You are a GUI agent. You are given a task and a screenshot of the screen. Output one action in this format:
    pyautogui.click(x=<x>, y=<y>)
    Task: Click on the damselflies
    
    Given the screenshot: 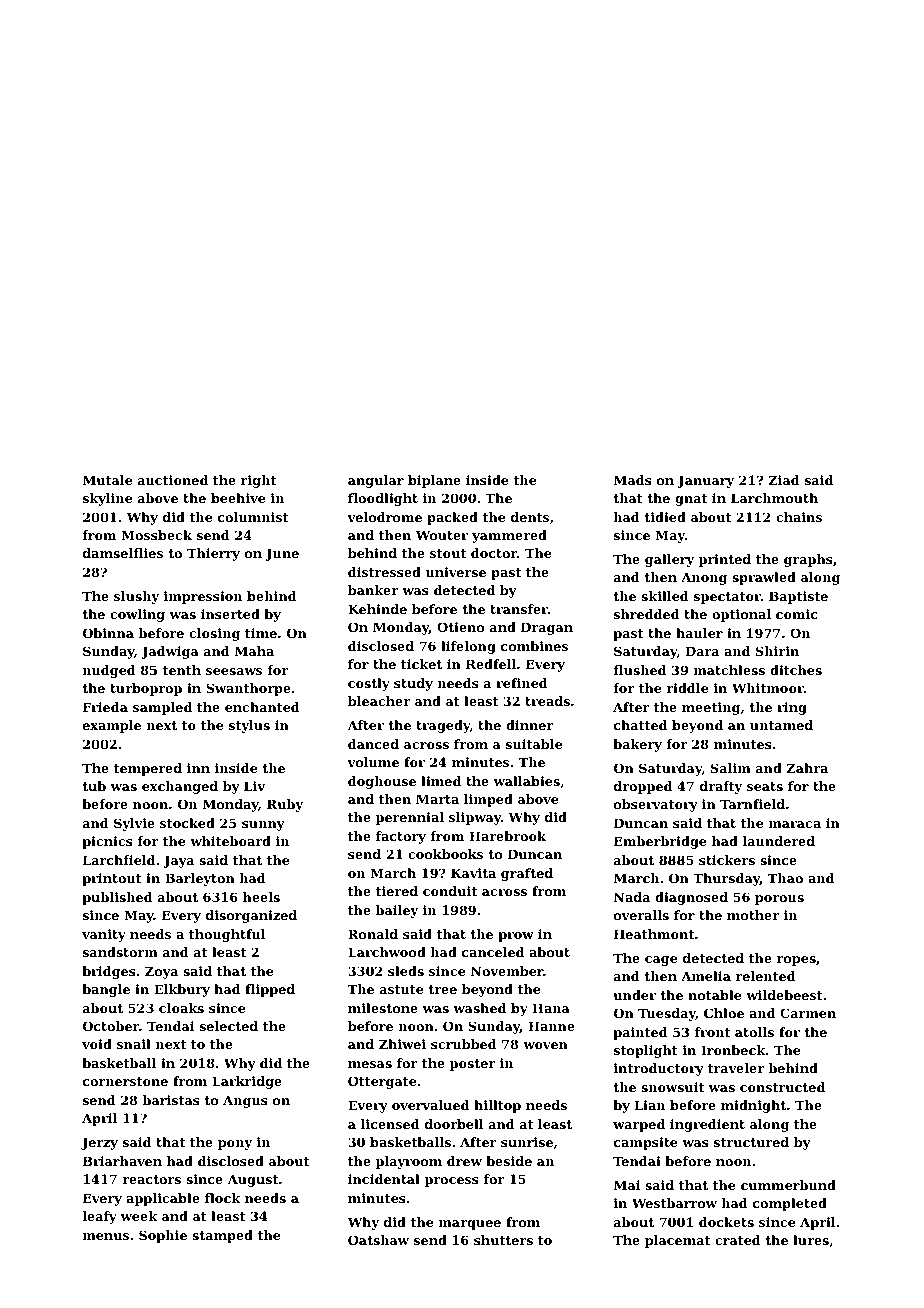 What is the action you would take?
    pyautogui.click(x=123, y=553)
